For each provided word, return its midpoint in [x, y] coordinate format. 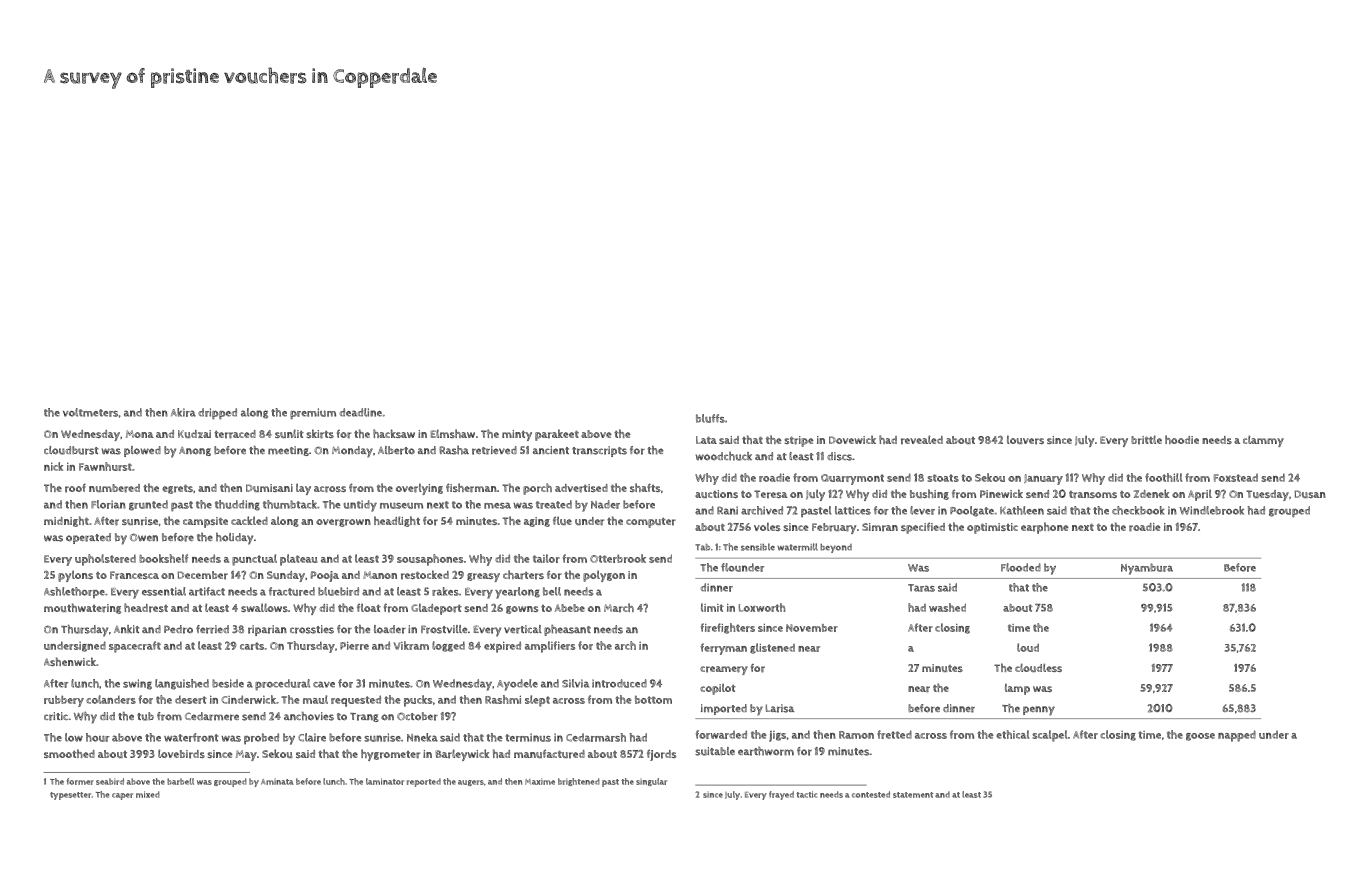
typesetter [70, 796]
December [203, 575]
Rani [727, 510]
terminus [528, 737]
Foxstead [1236, 477]
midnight [66, 521]
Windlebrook [1212, 510]
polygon [604, 576]
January [1043, 479]
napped [1237, 736]
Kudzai [194, 434]
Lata [706, 440]
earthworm [766, 751]
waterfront [191, 737]
